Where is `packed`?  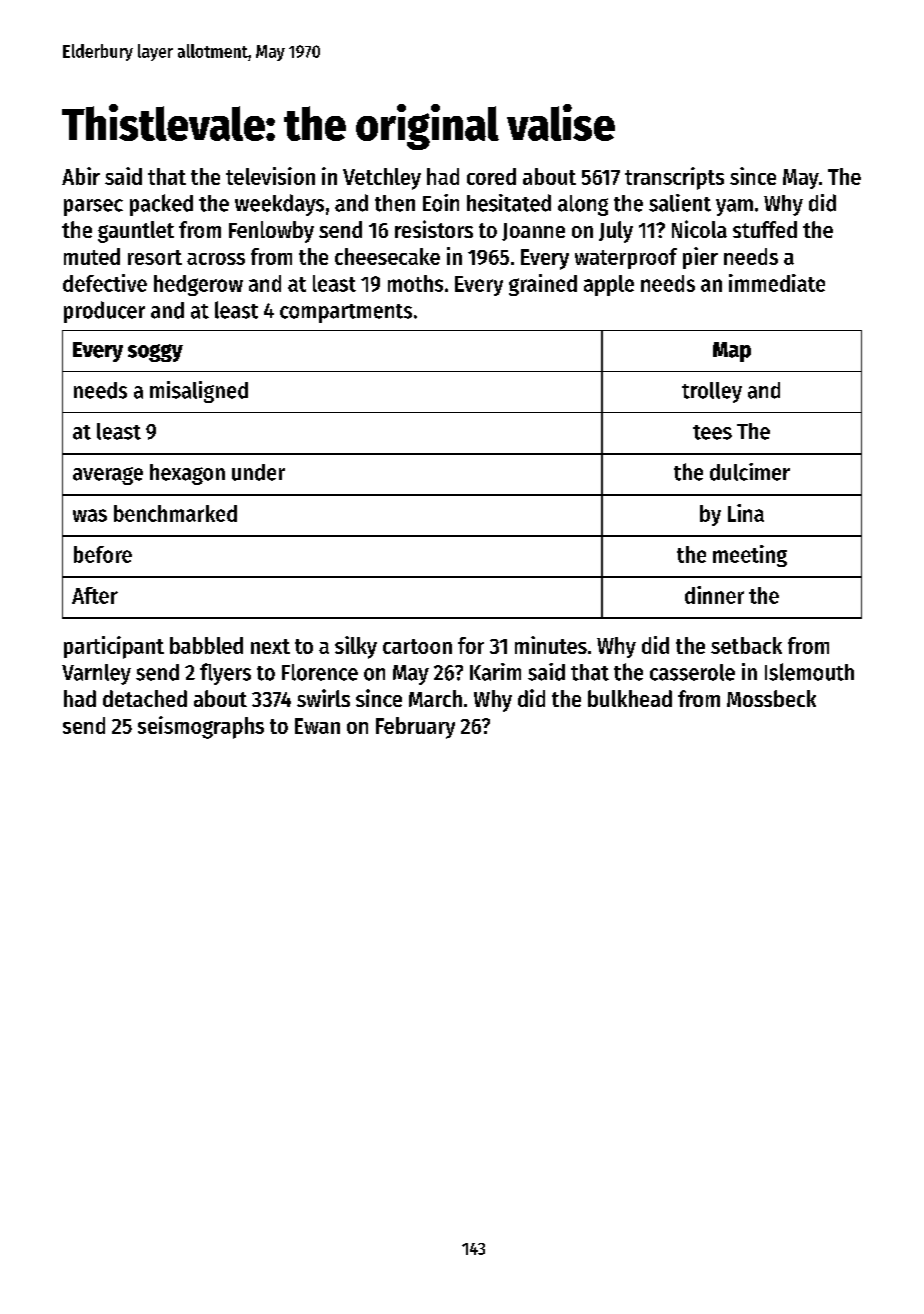 packed is located at coordinates (161, 205).
